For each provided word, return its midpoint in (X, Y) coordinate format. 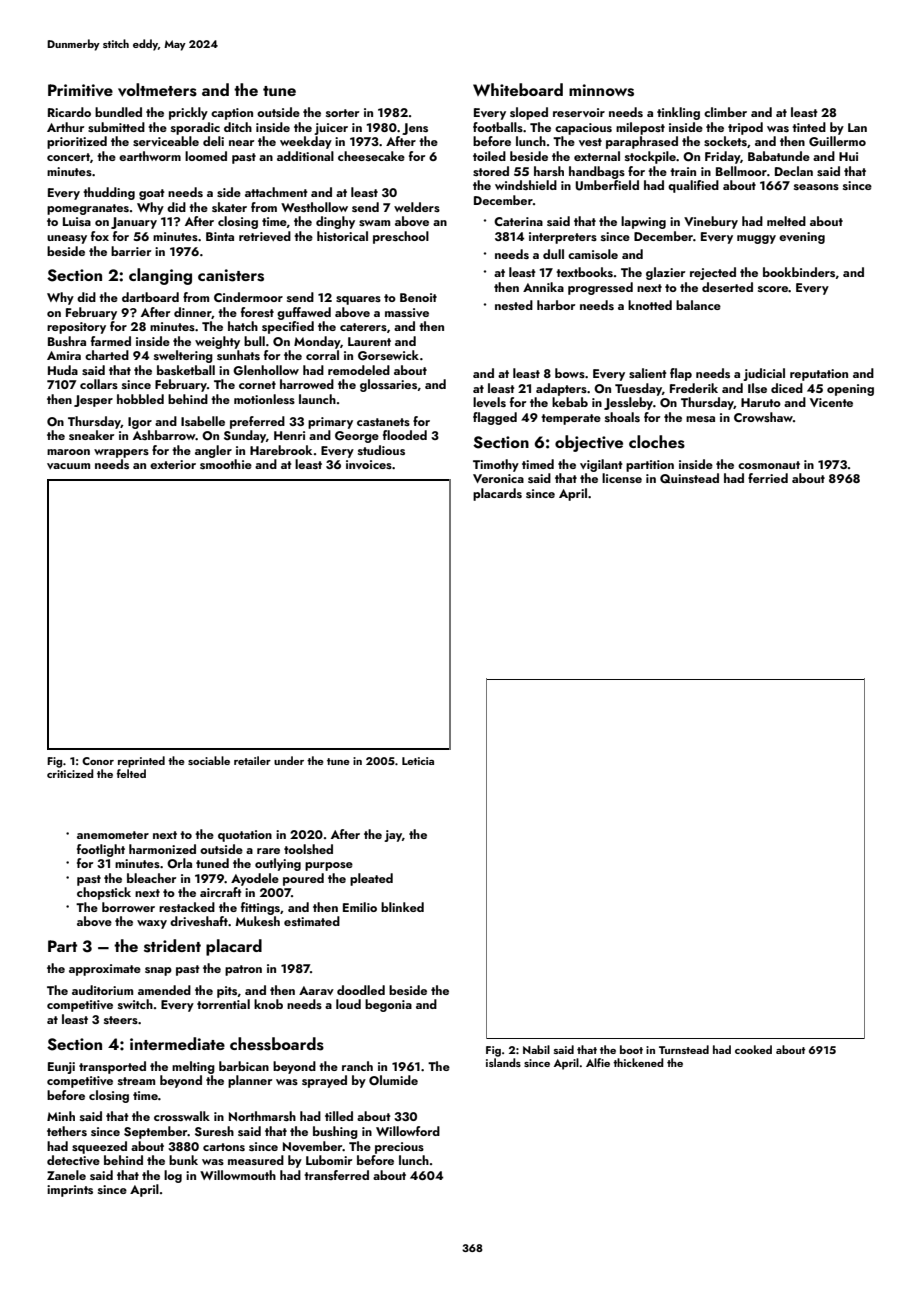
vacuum (68, 466)
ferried (768, 478)
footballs (498, 127)
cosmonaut (769, 465)
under (289, 760)
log (173, 1176)
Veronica (498, 478)
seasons (816, 187)
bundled (118, 112)
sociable (209, 760)
